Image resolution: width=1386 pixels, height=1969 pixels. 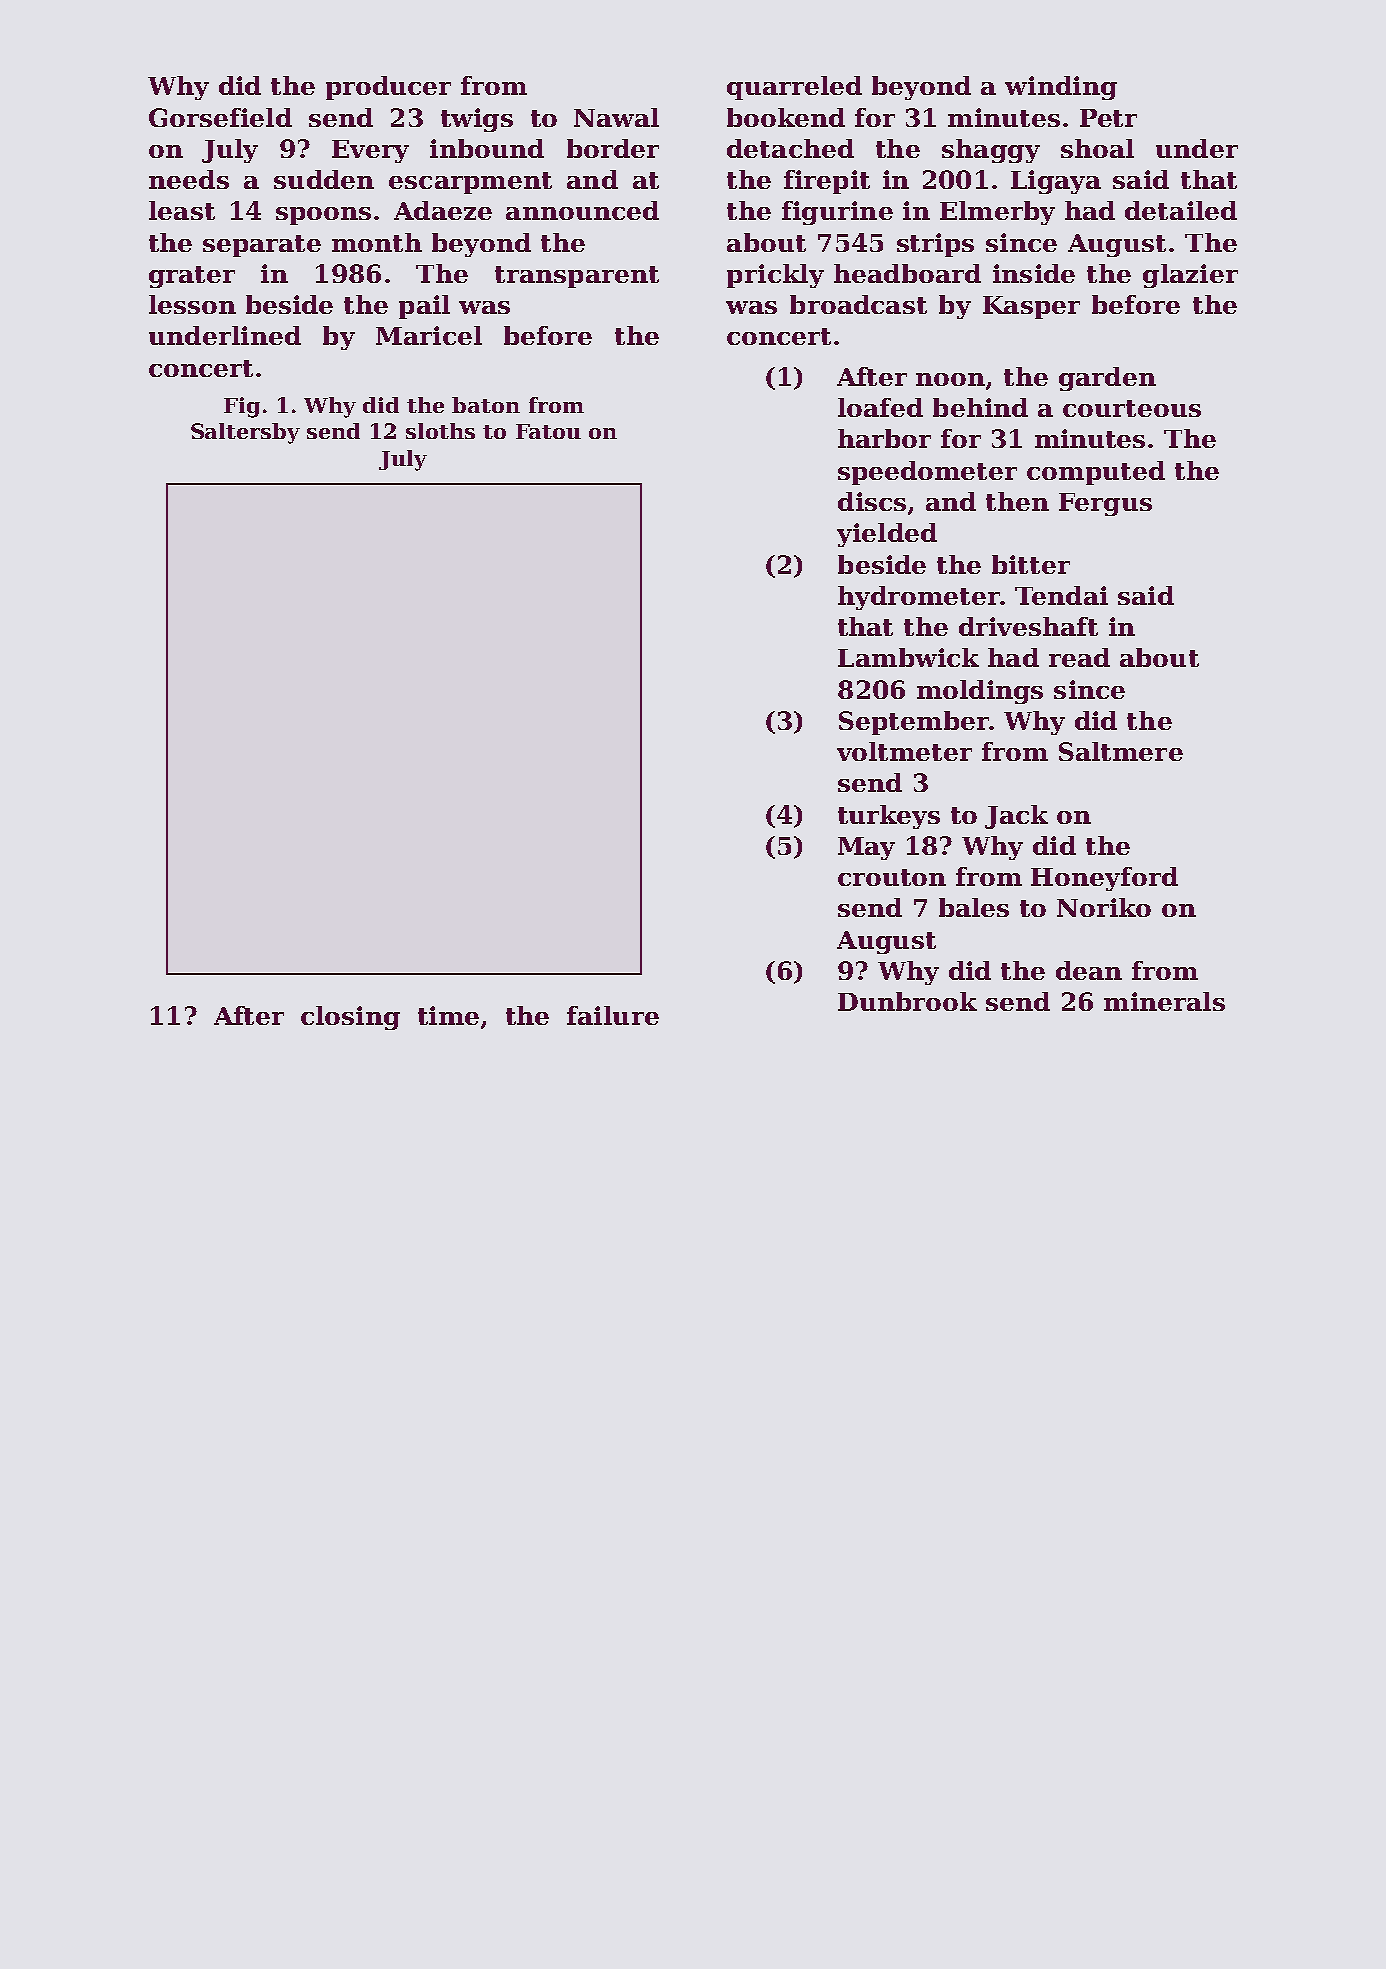 I want to click on closing, so click(x=350, y=1018).
